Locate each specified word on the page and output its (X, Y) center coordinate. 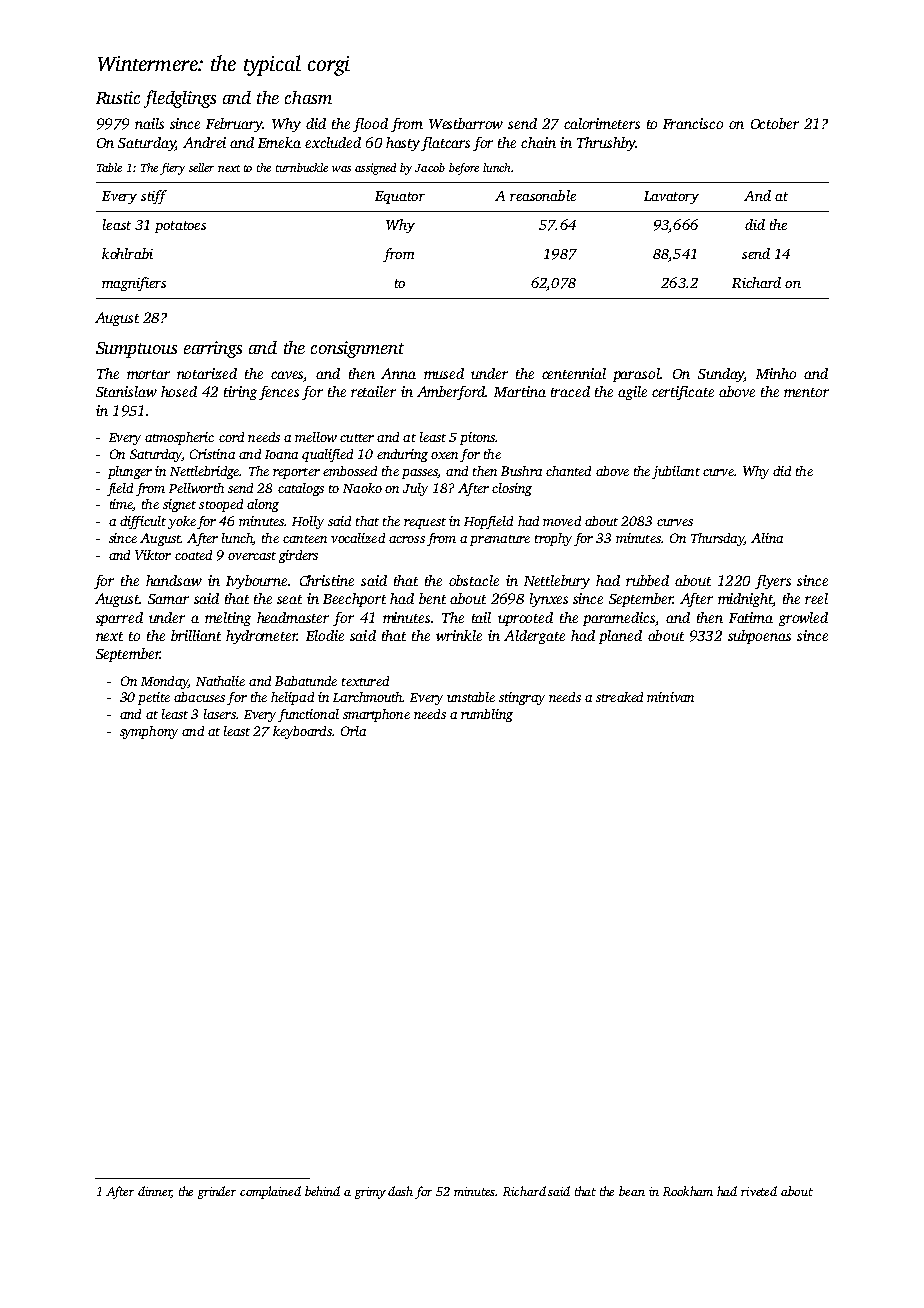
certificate (683, 393)
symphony (149, 732)
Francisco (693, 123)
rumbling (487, 715)
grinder (217, 1192)
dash (400, 1191)
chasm (308, 97)
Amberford (451, 393)
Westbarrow (466, 123)
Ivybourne (256, 582)
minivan (670, 697)
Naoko (362, 488)
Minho (776, 373)
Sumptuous (136, 350)
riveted (759, 1191)
